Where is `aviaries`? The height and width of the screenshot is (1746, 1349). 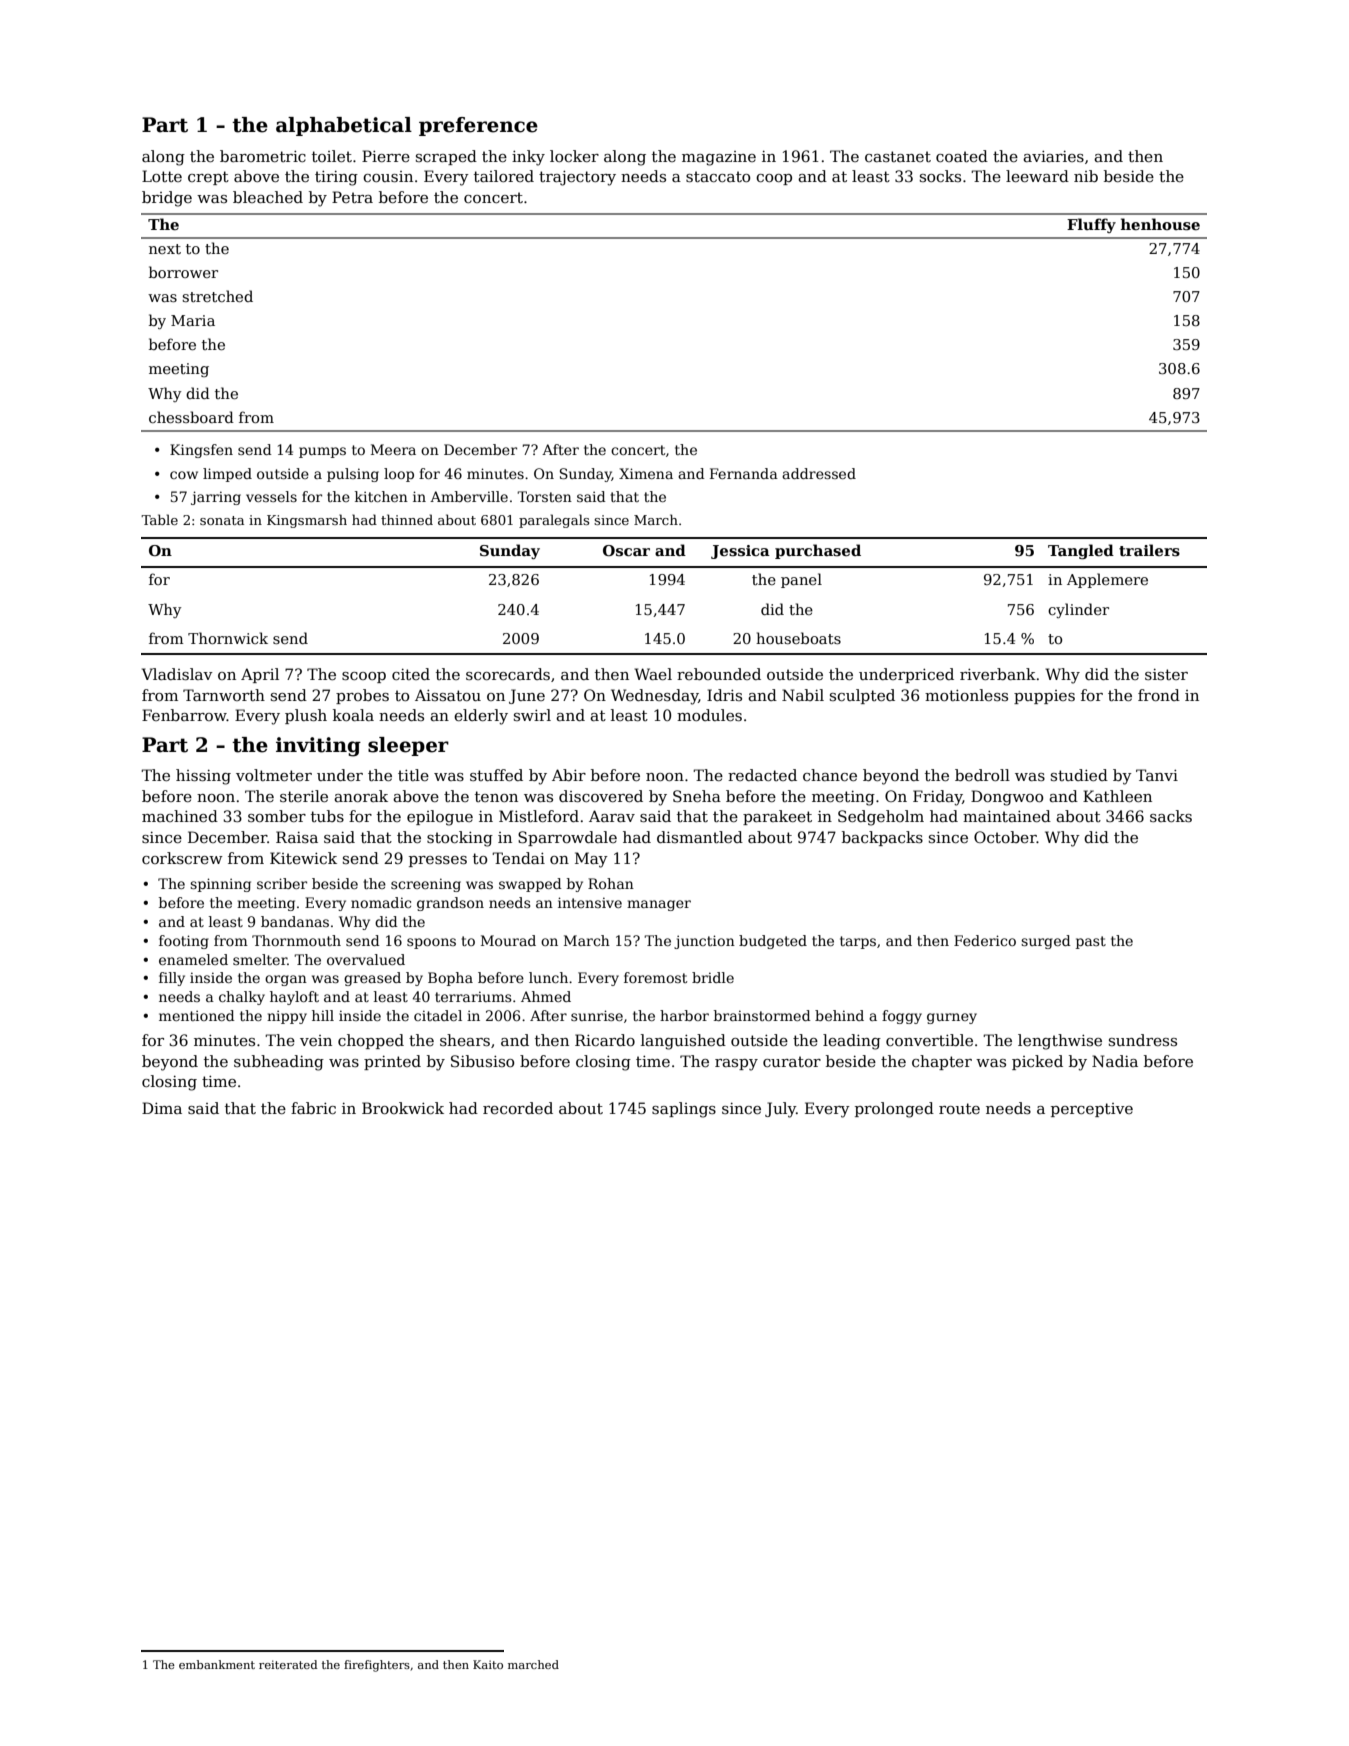
aviaries is located at coordinates (1053, 156).
